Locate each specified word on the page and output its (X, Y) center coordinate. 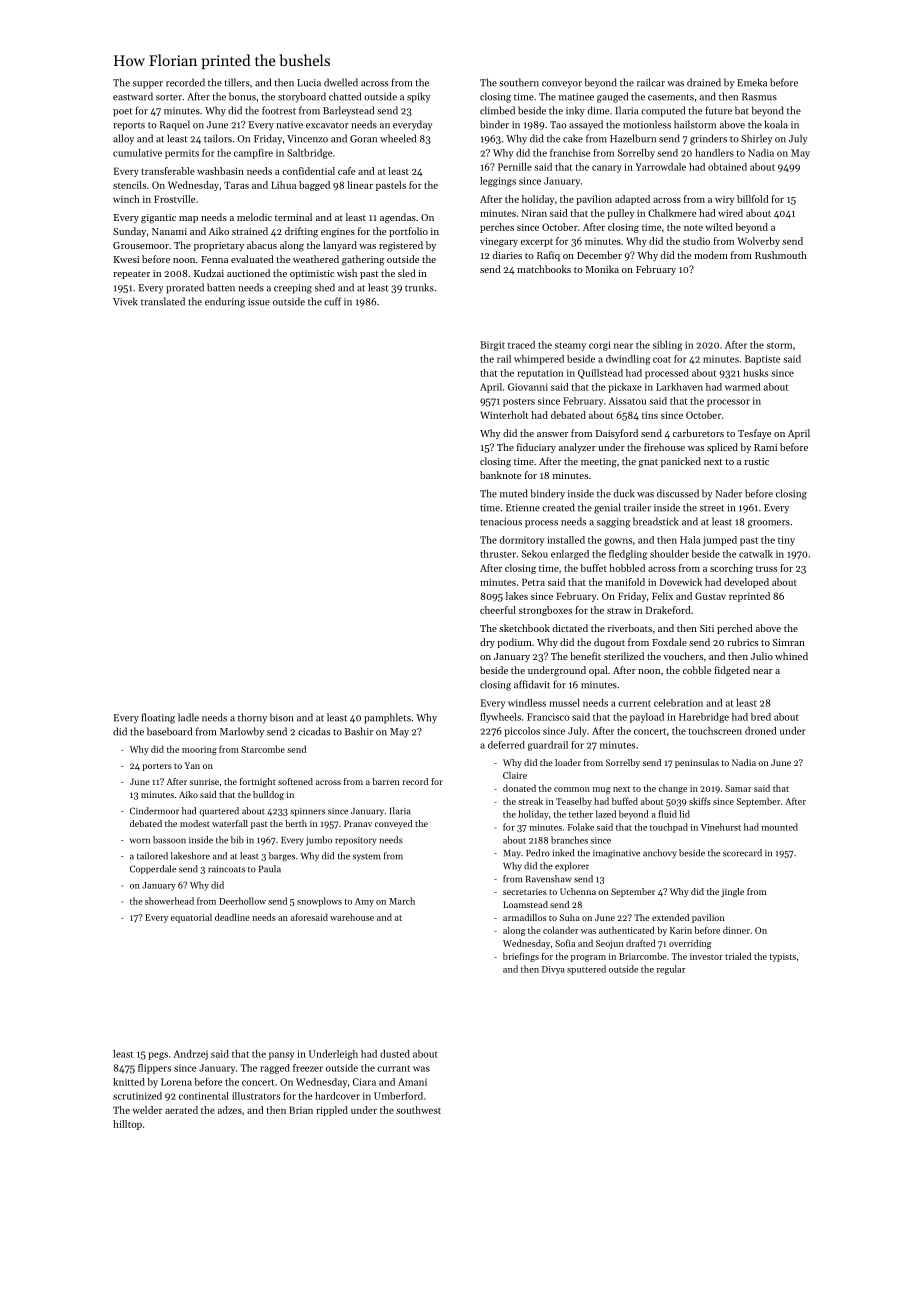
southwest (418, 1110)
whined (791, 656)
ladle (188, 717)
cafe (346, 171)
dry (487, 643)
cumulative (137, 153)
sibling (667, 346)
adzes (230, 1110)
